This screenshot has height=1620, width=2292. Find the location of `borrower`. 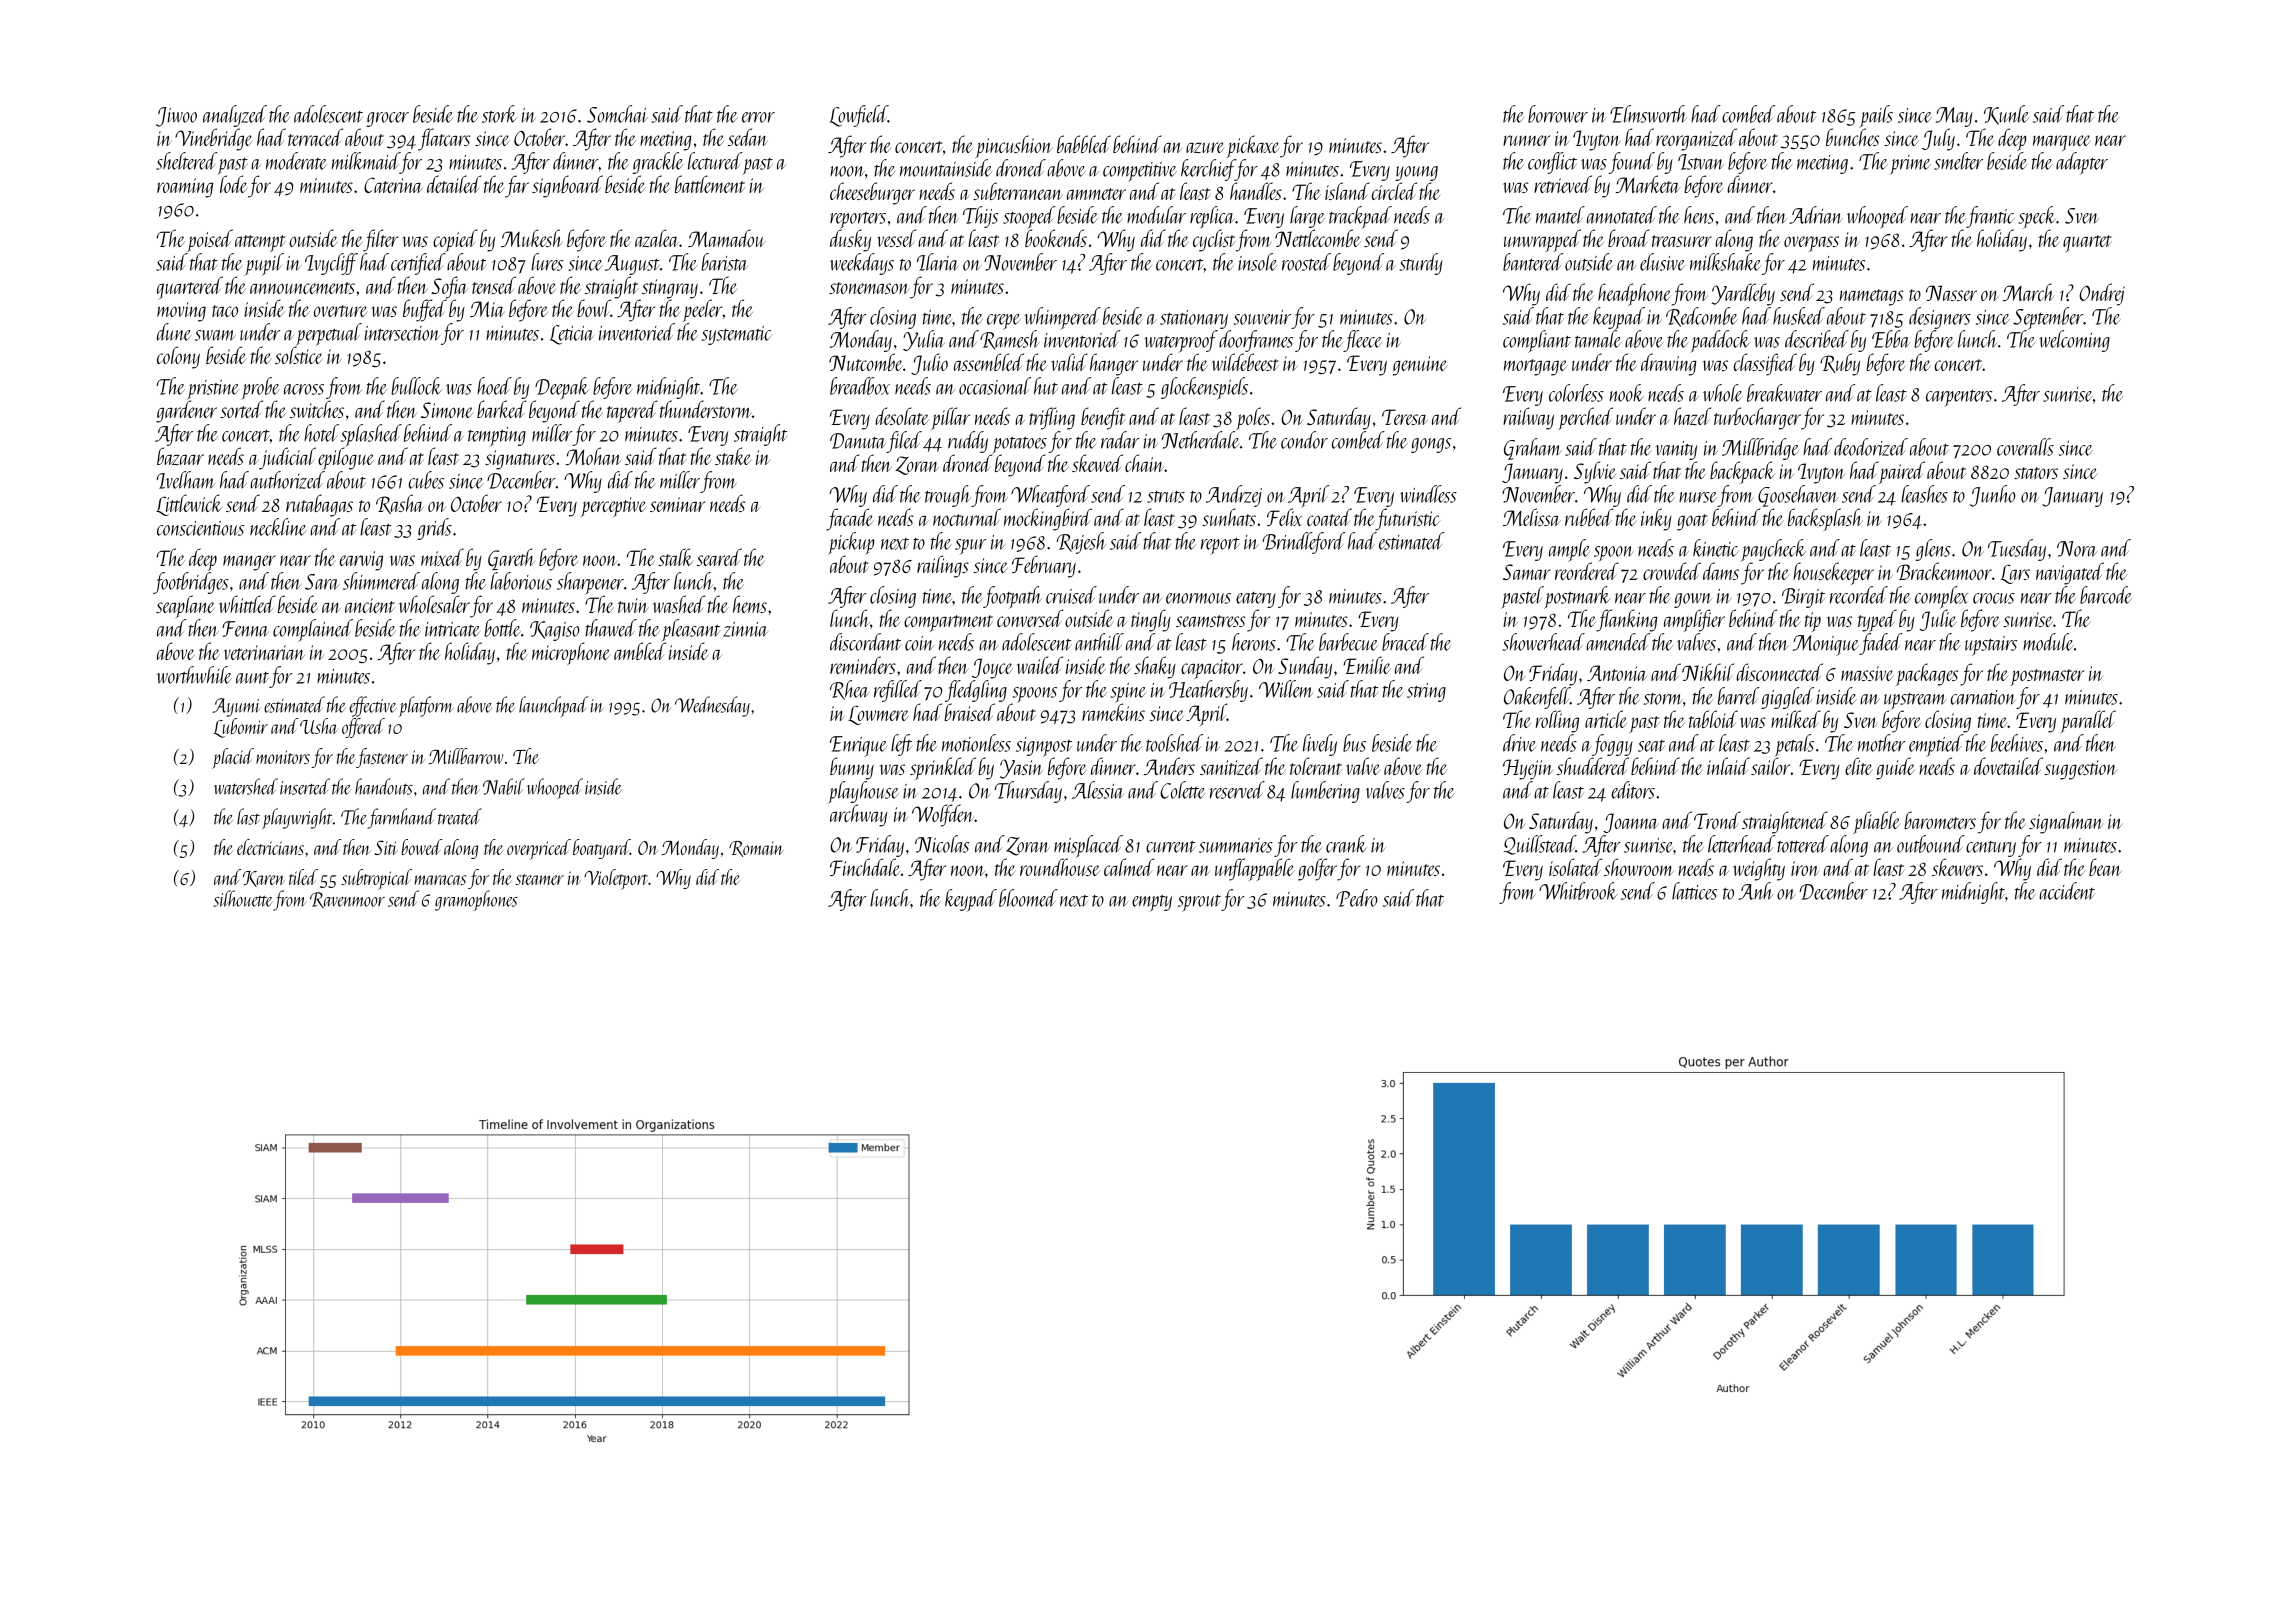

borrower is located at coordinates (1558, 114).
